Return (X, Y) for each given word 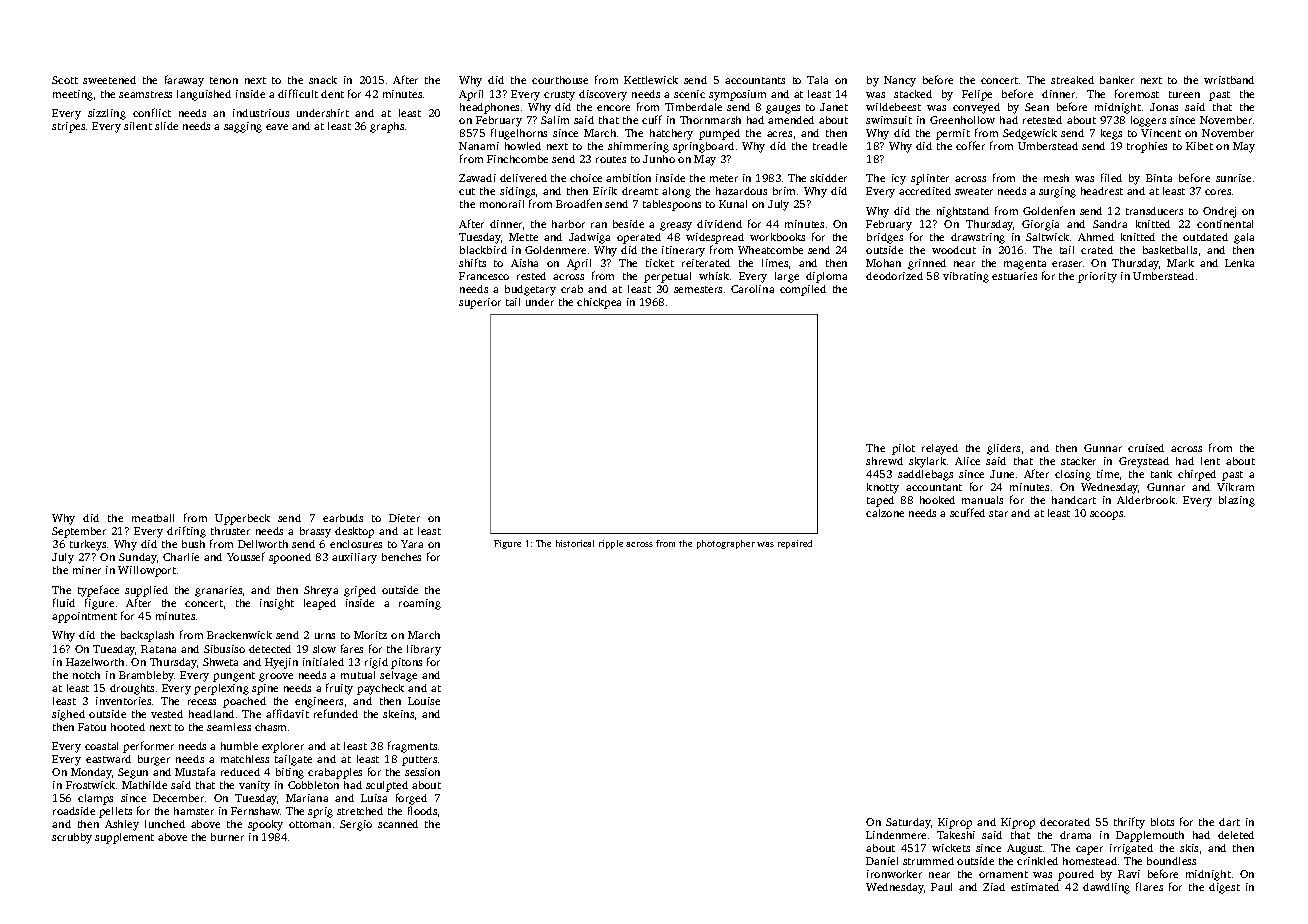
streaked (1072, 80)
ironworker (894, 874)
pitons (406, 663)
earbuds (343, 518)
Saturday (908, 823)
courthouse (560, 80)
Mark (1180, 263)
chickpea (599, 303)
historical (575, 543)
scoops (1106, 515)
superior (480, 303)
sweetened (109, 80)
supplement (124, 838)
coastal (101, 746)
